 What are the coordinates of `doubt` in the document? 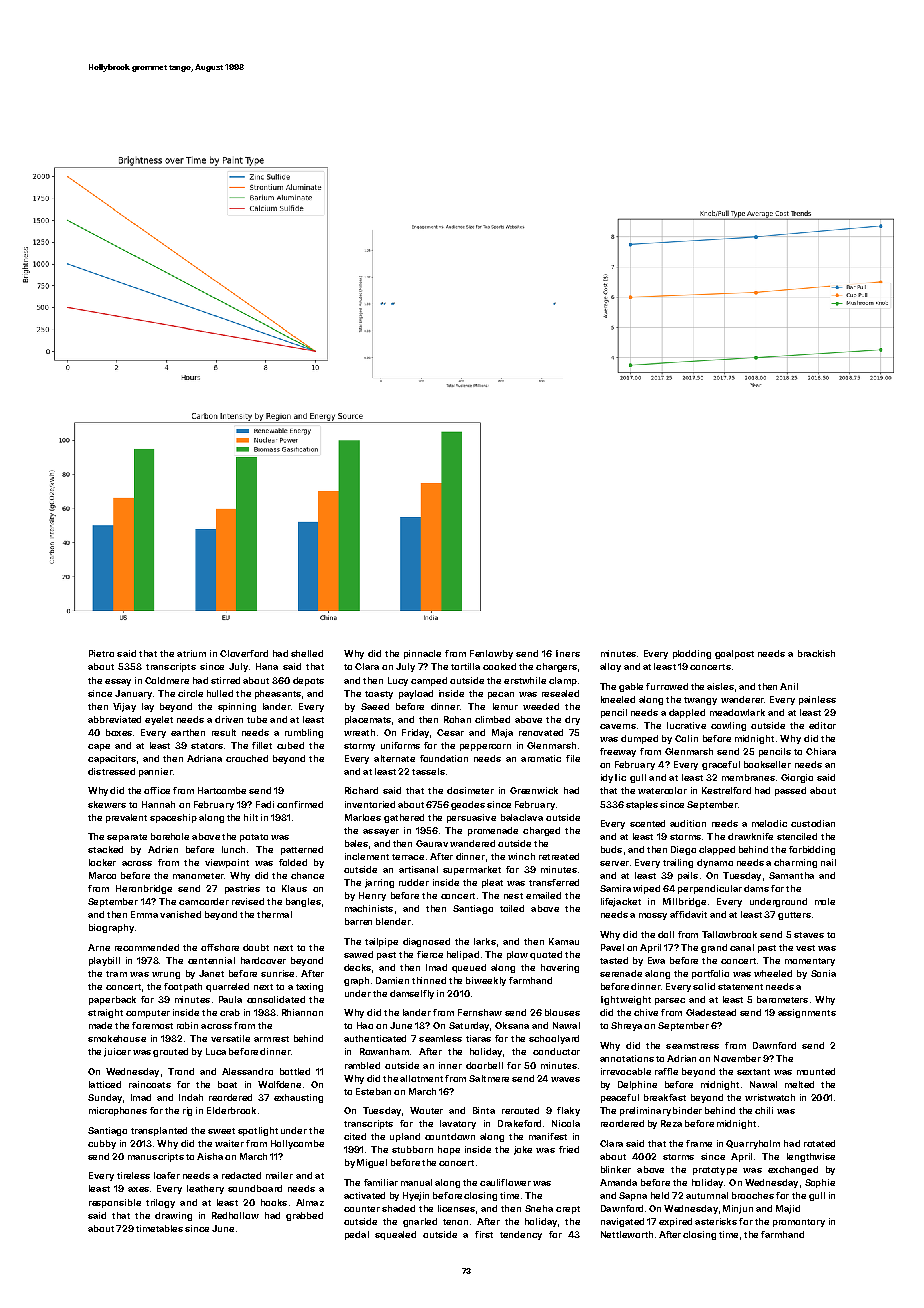 It's located at (256, 947).
